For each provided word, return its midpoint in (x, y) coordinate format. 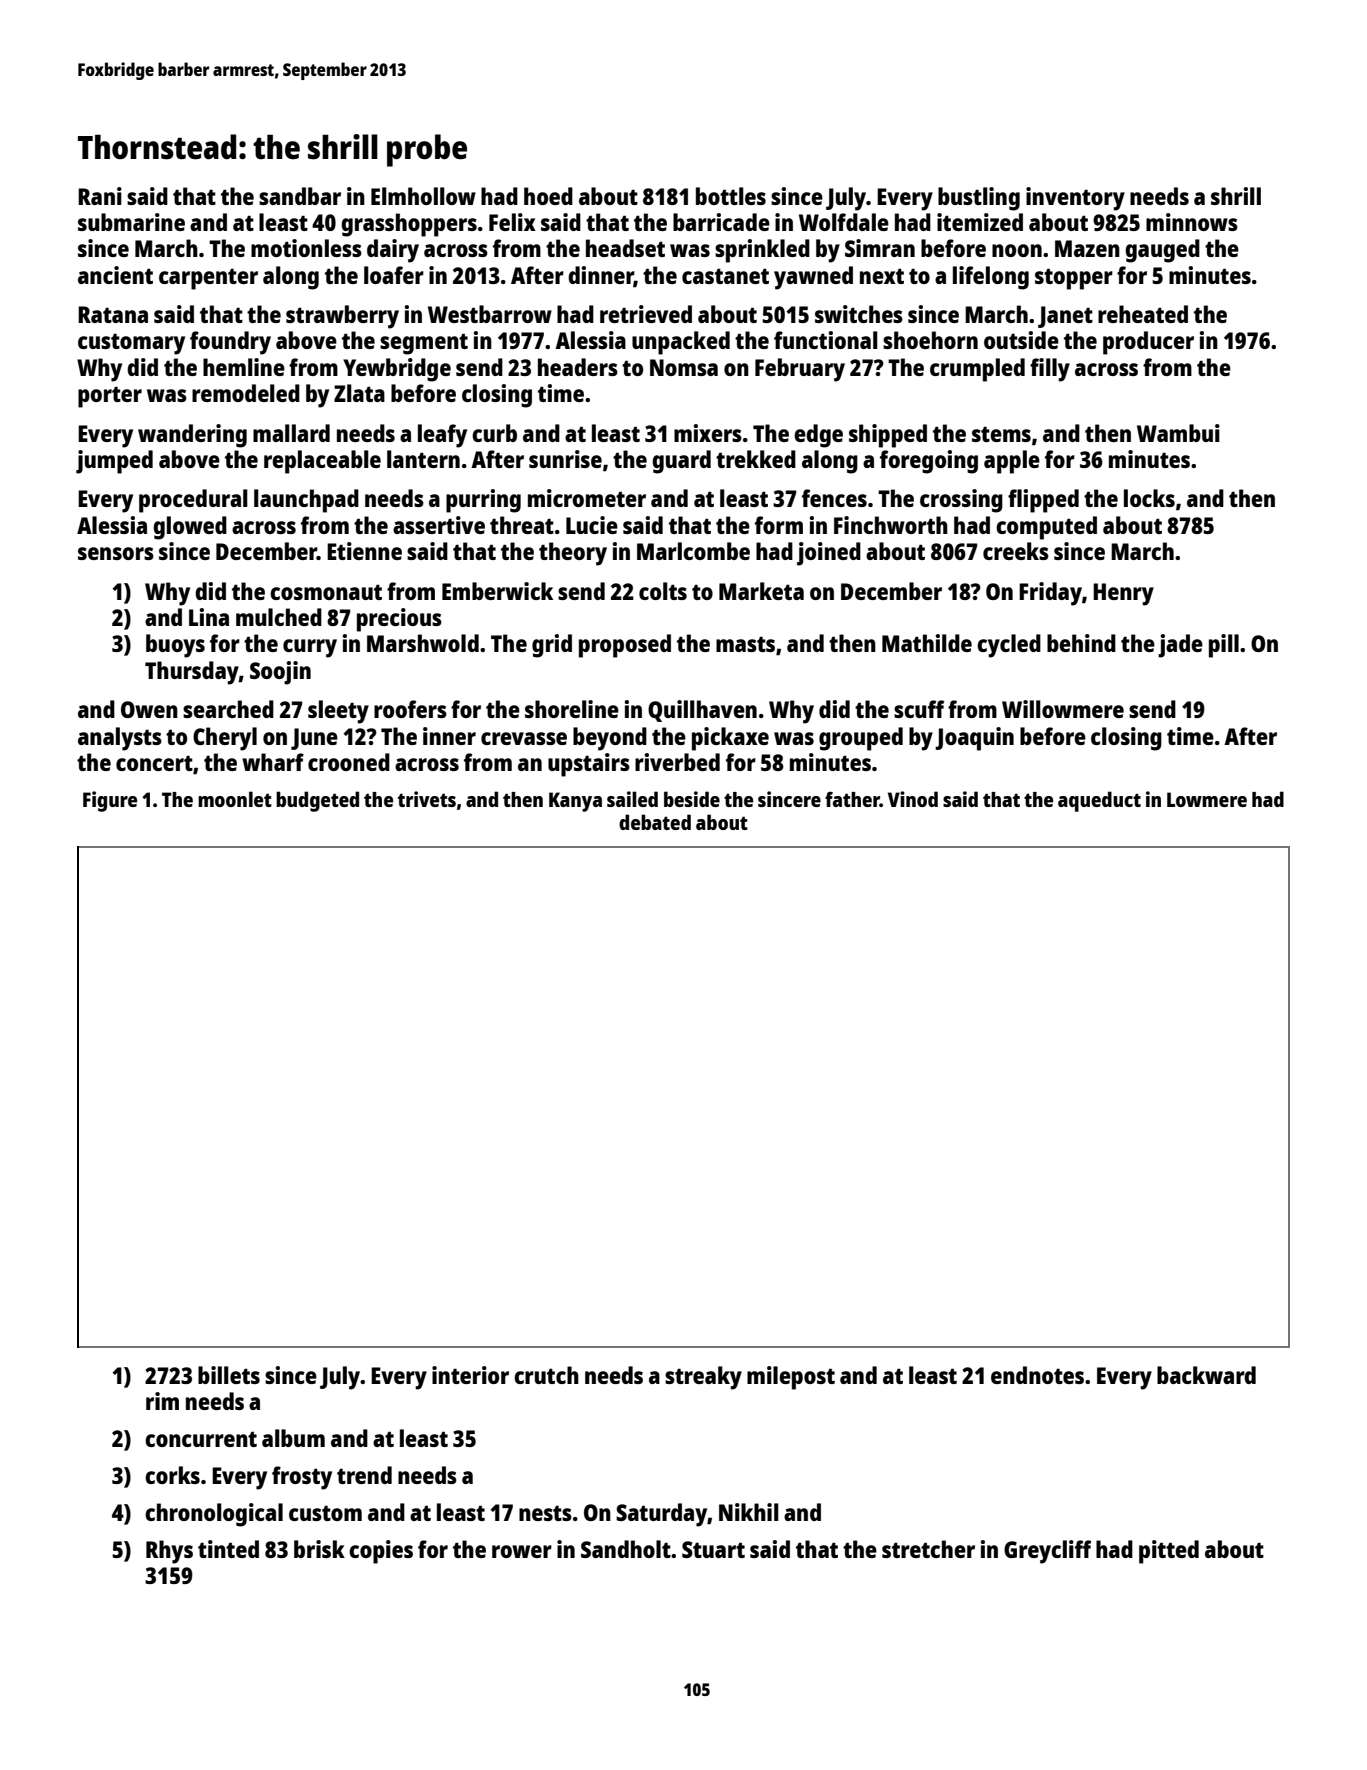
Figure (110, 801)
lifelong (991, 278)
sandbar (300, 196)
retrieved (646, 314)
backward (1206, 1375)
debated (655, 822)
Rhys (169, 1552)
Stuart (713, 1549)
